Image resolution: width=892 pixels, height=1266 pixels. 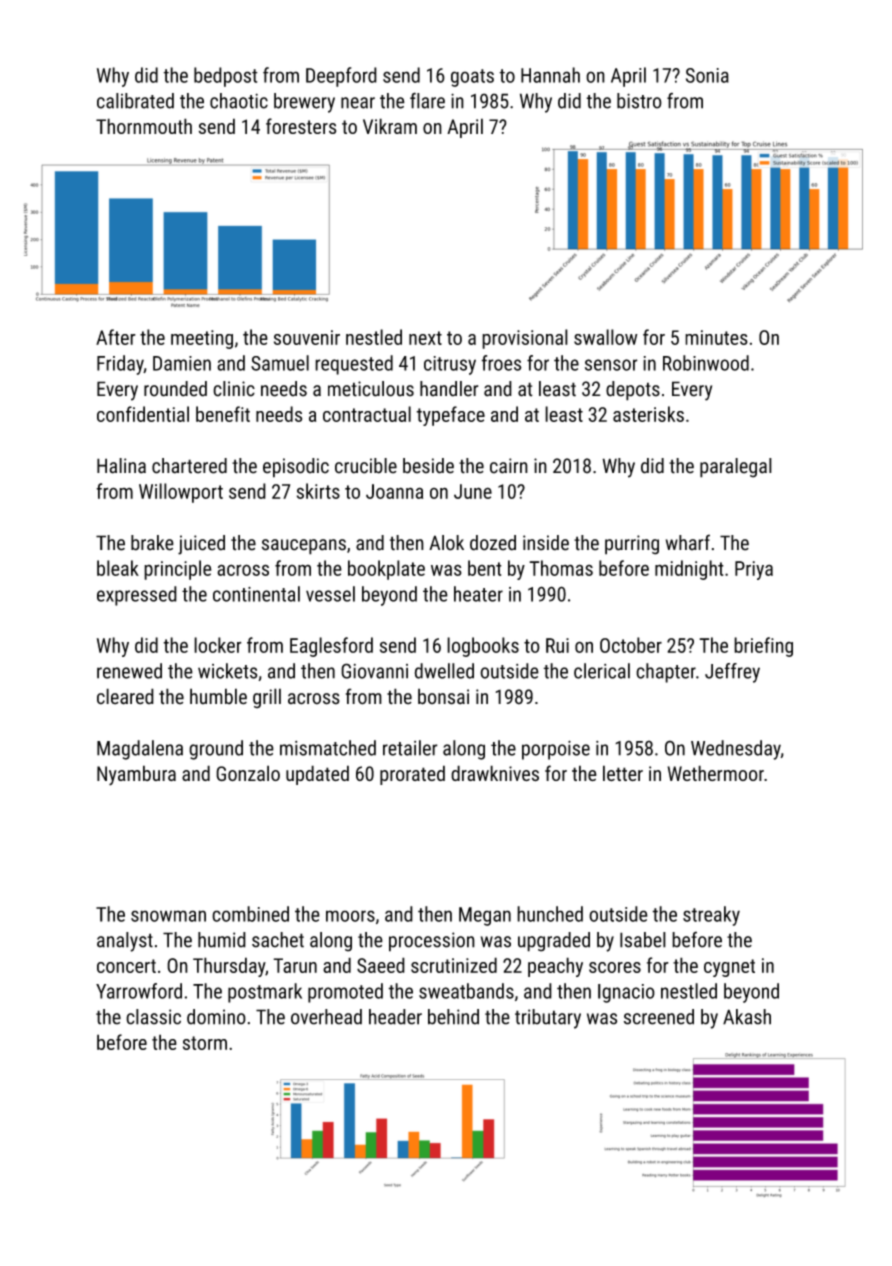 What do you see at coordinates (736, 468) in the screenshot?
I see `paralegal` at bounding box center [736, 468].
